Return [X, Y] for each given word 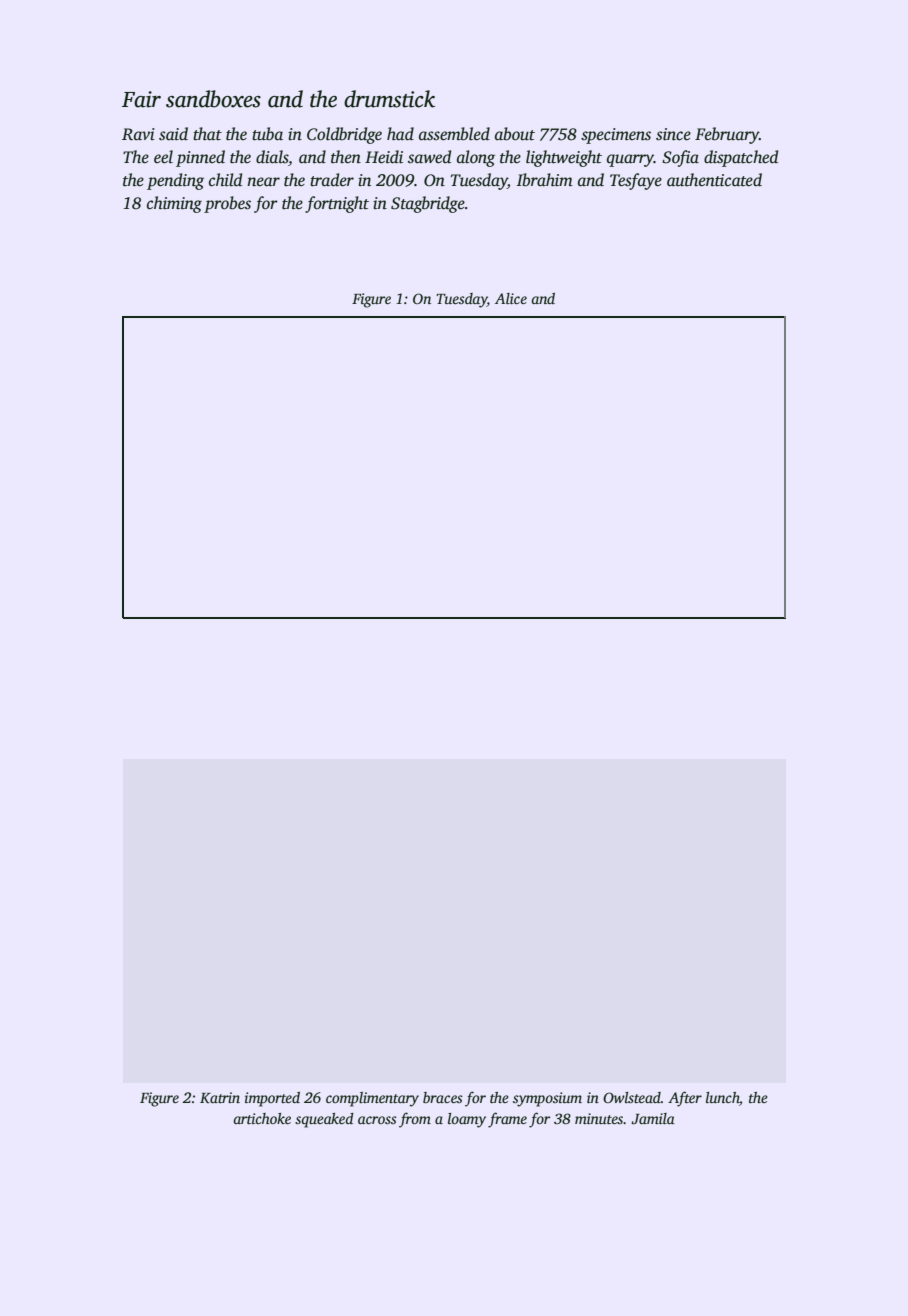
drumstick [389, 99]
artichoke [262, 1118]
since [673, 134]
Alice [511, 298]
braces [443, 1097]
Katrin [220, 1097]
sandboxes [213, 99]
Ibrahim [545, 180]
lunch [723, 1099]
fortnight [337, 204]
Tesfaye [636, 181]
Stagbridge [428, 204]
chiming [174, 204]
